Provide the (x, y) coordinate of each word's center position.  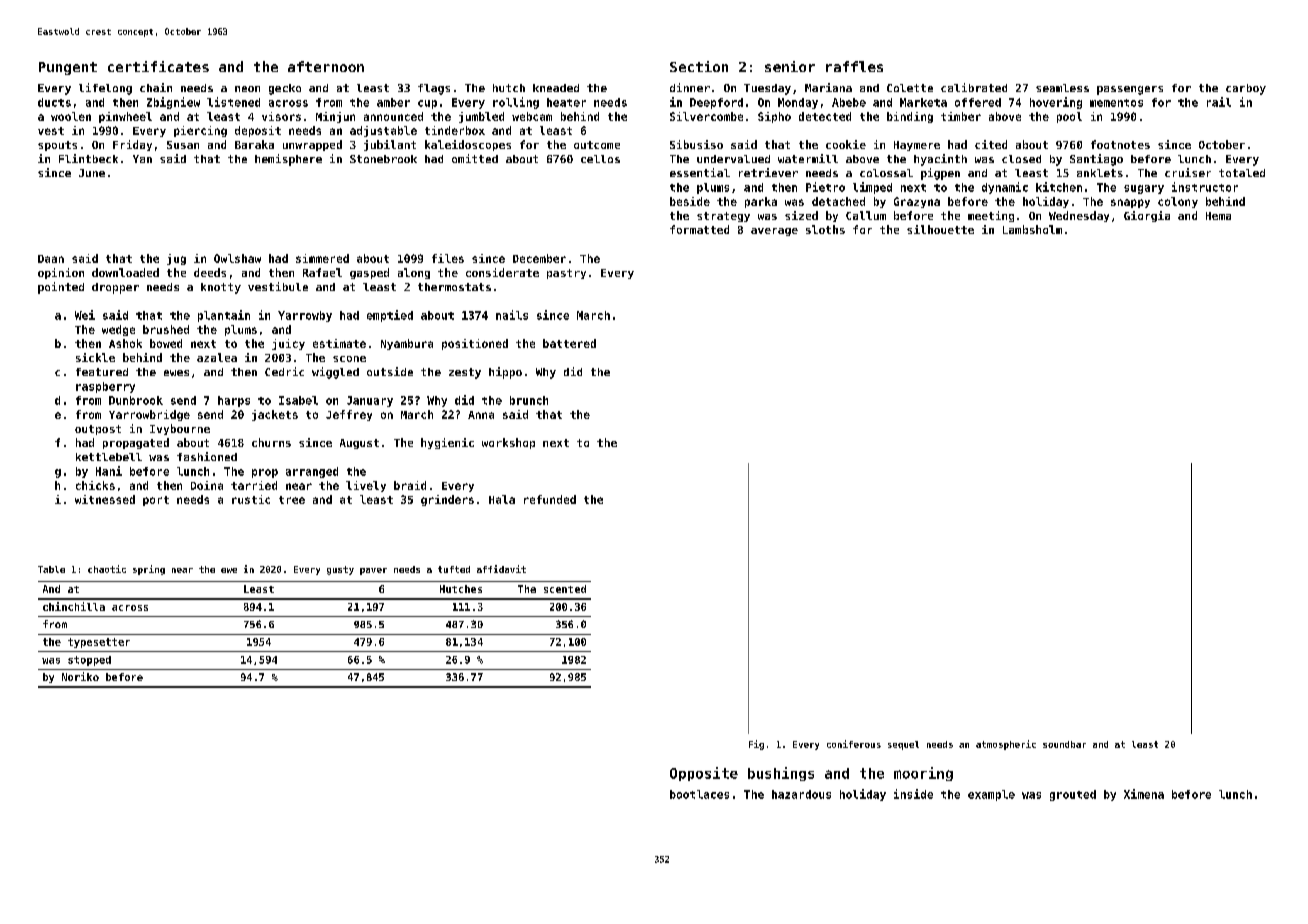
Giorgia (1147, 216)
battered (569, 343)
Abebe (849, 102)
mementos (1116, 103)
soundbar (1064, 744)
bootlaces (699, 794)
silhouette (940, 229)
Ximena (1144, 794)
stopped (89, 661)
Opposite (704, 774)
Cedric (284, 371)
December (539, 258)
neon (247, 89)
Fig (756, 745)
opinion (61, 273)
